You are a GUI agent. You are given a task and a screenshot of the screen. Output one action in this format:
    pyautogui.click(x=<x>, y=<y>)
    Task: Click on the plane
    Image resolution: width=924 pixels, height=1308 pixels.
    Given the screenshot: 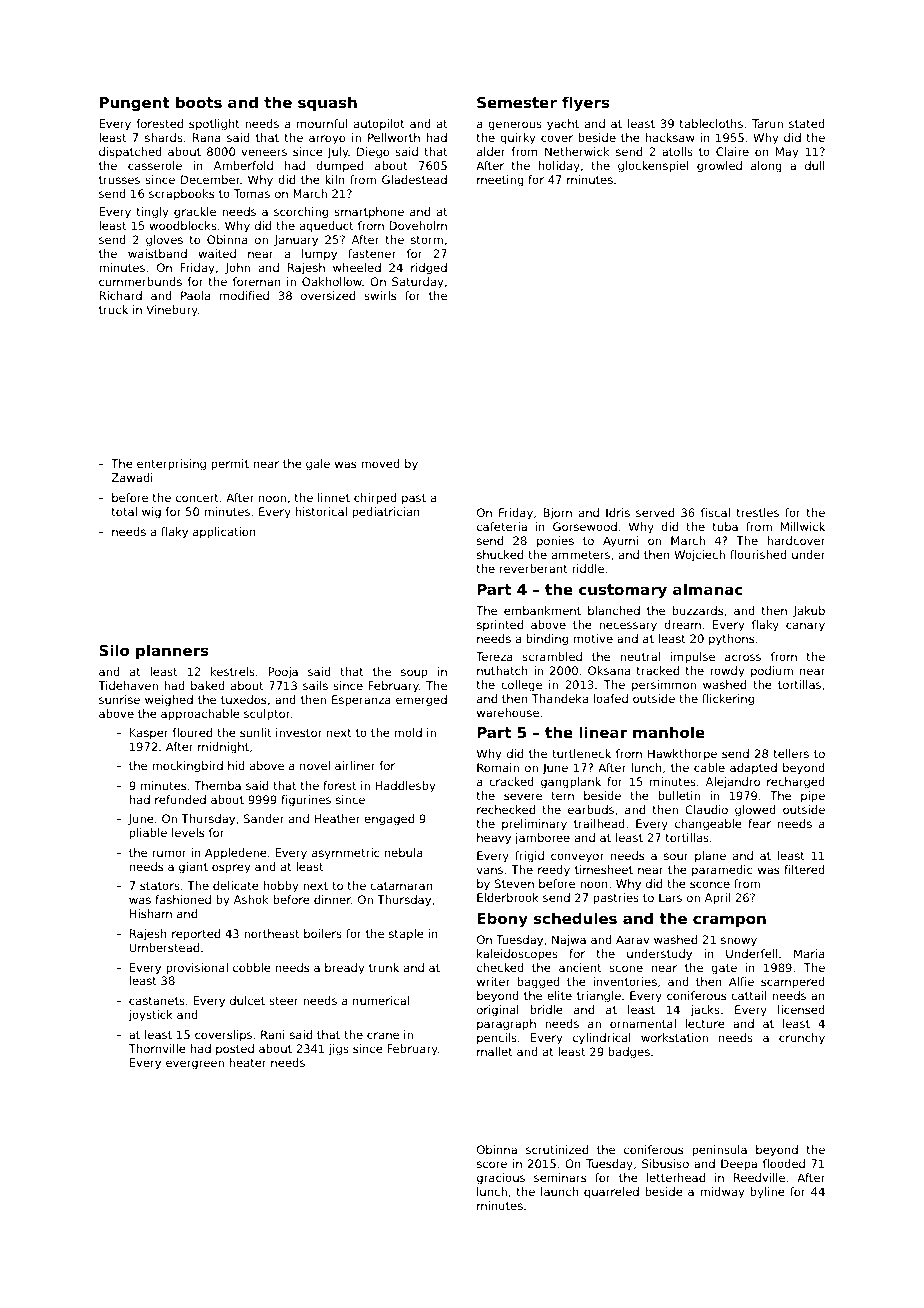 What is the action you would take?
    pyautogui.click(x=710, y=857)
